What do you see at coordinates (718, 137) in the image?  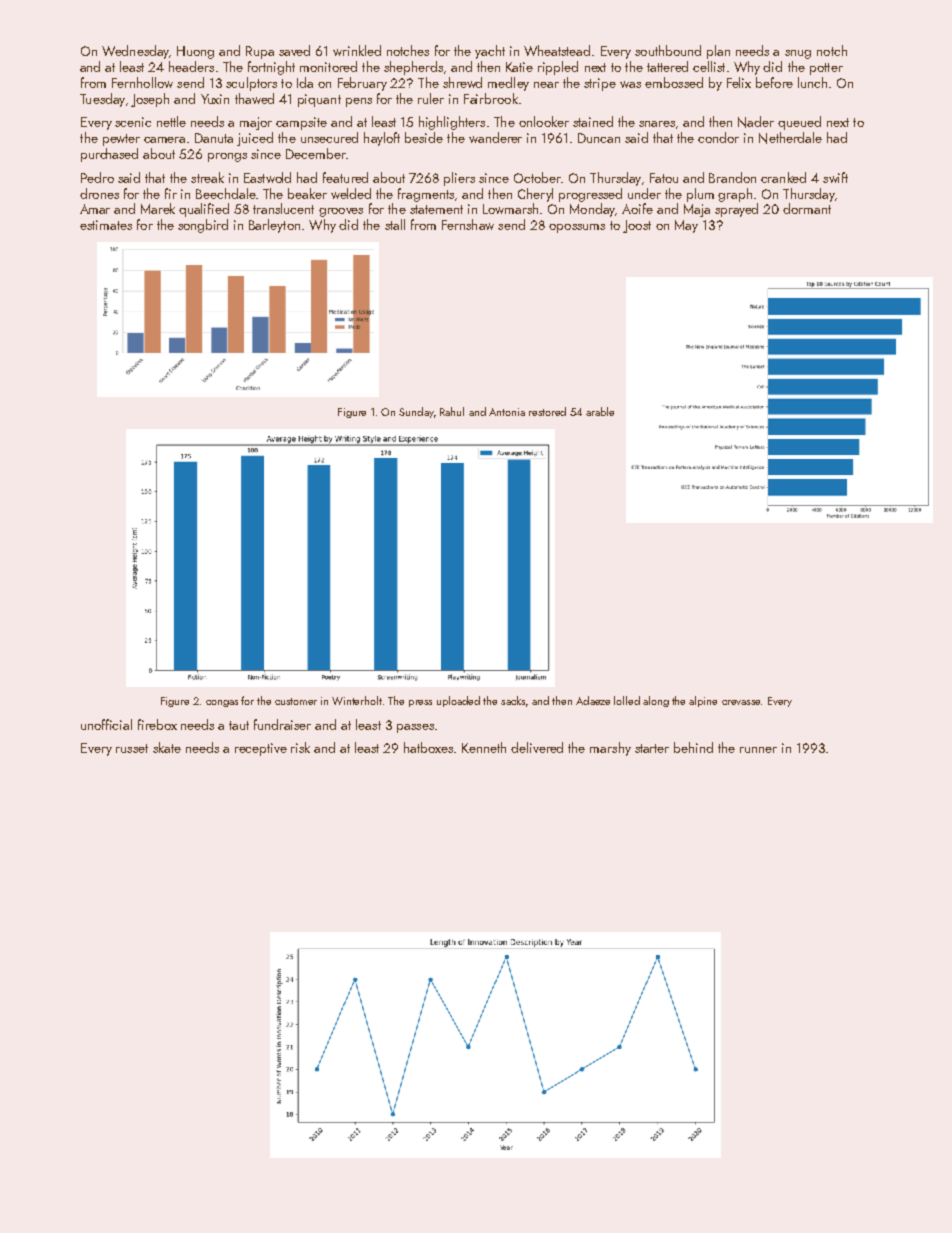 I see `condor` at bounding box center [718, 137].
